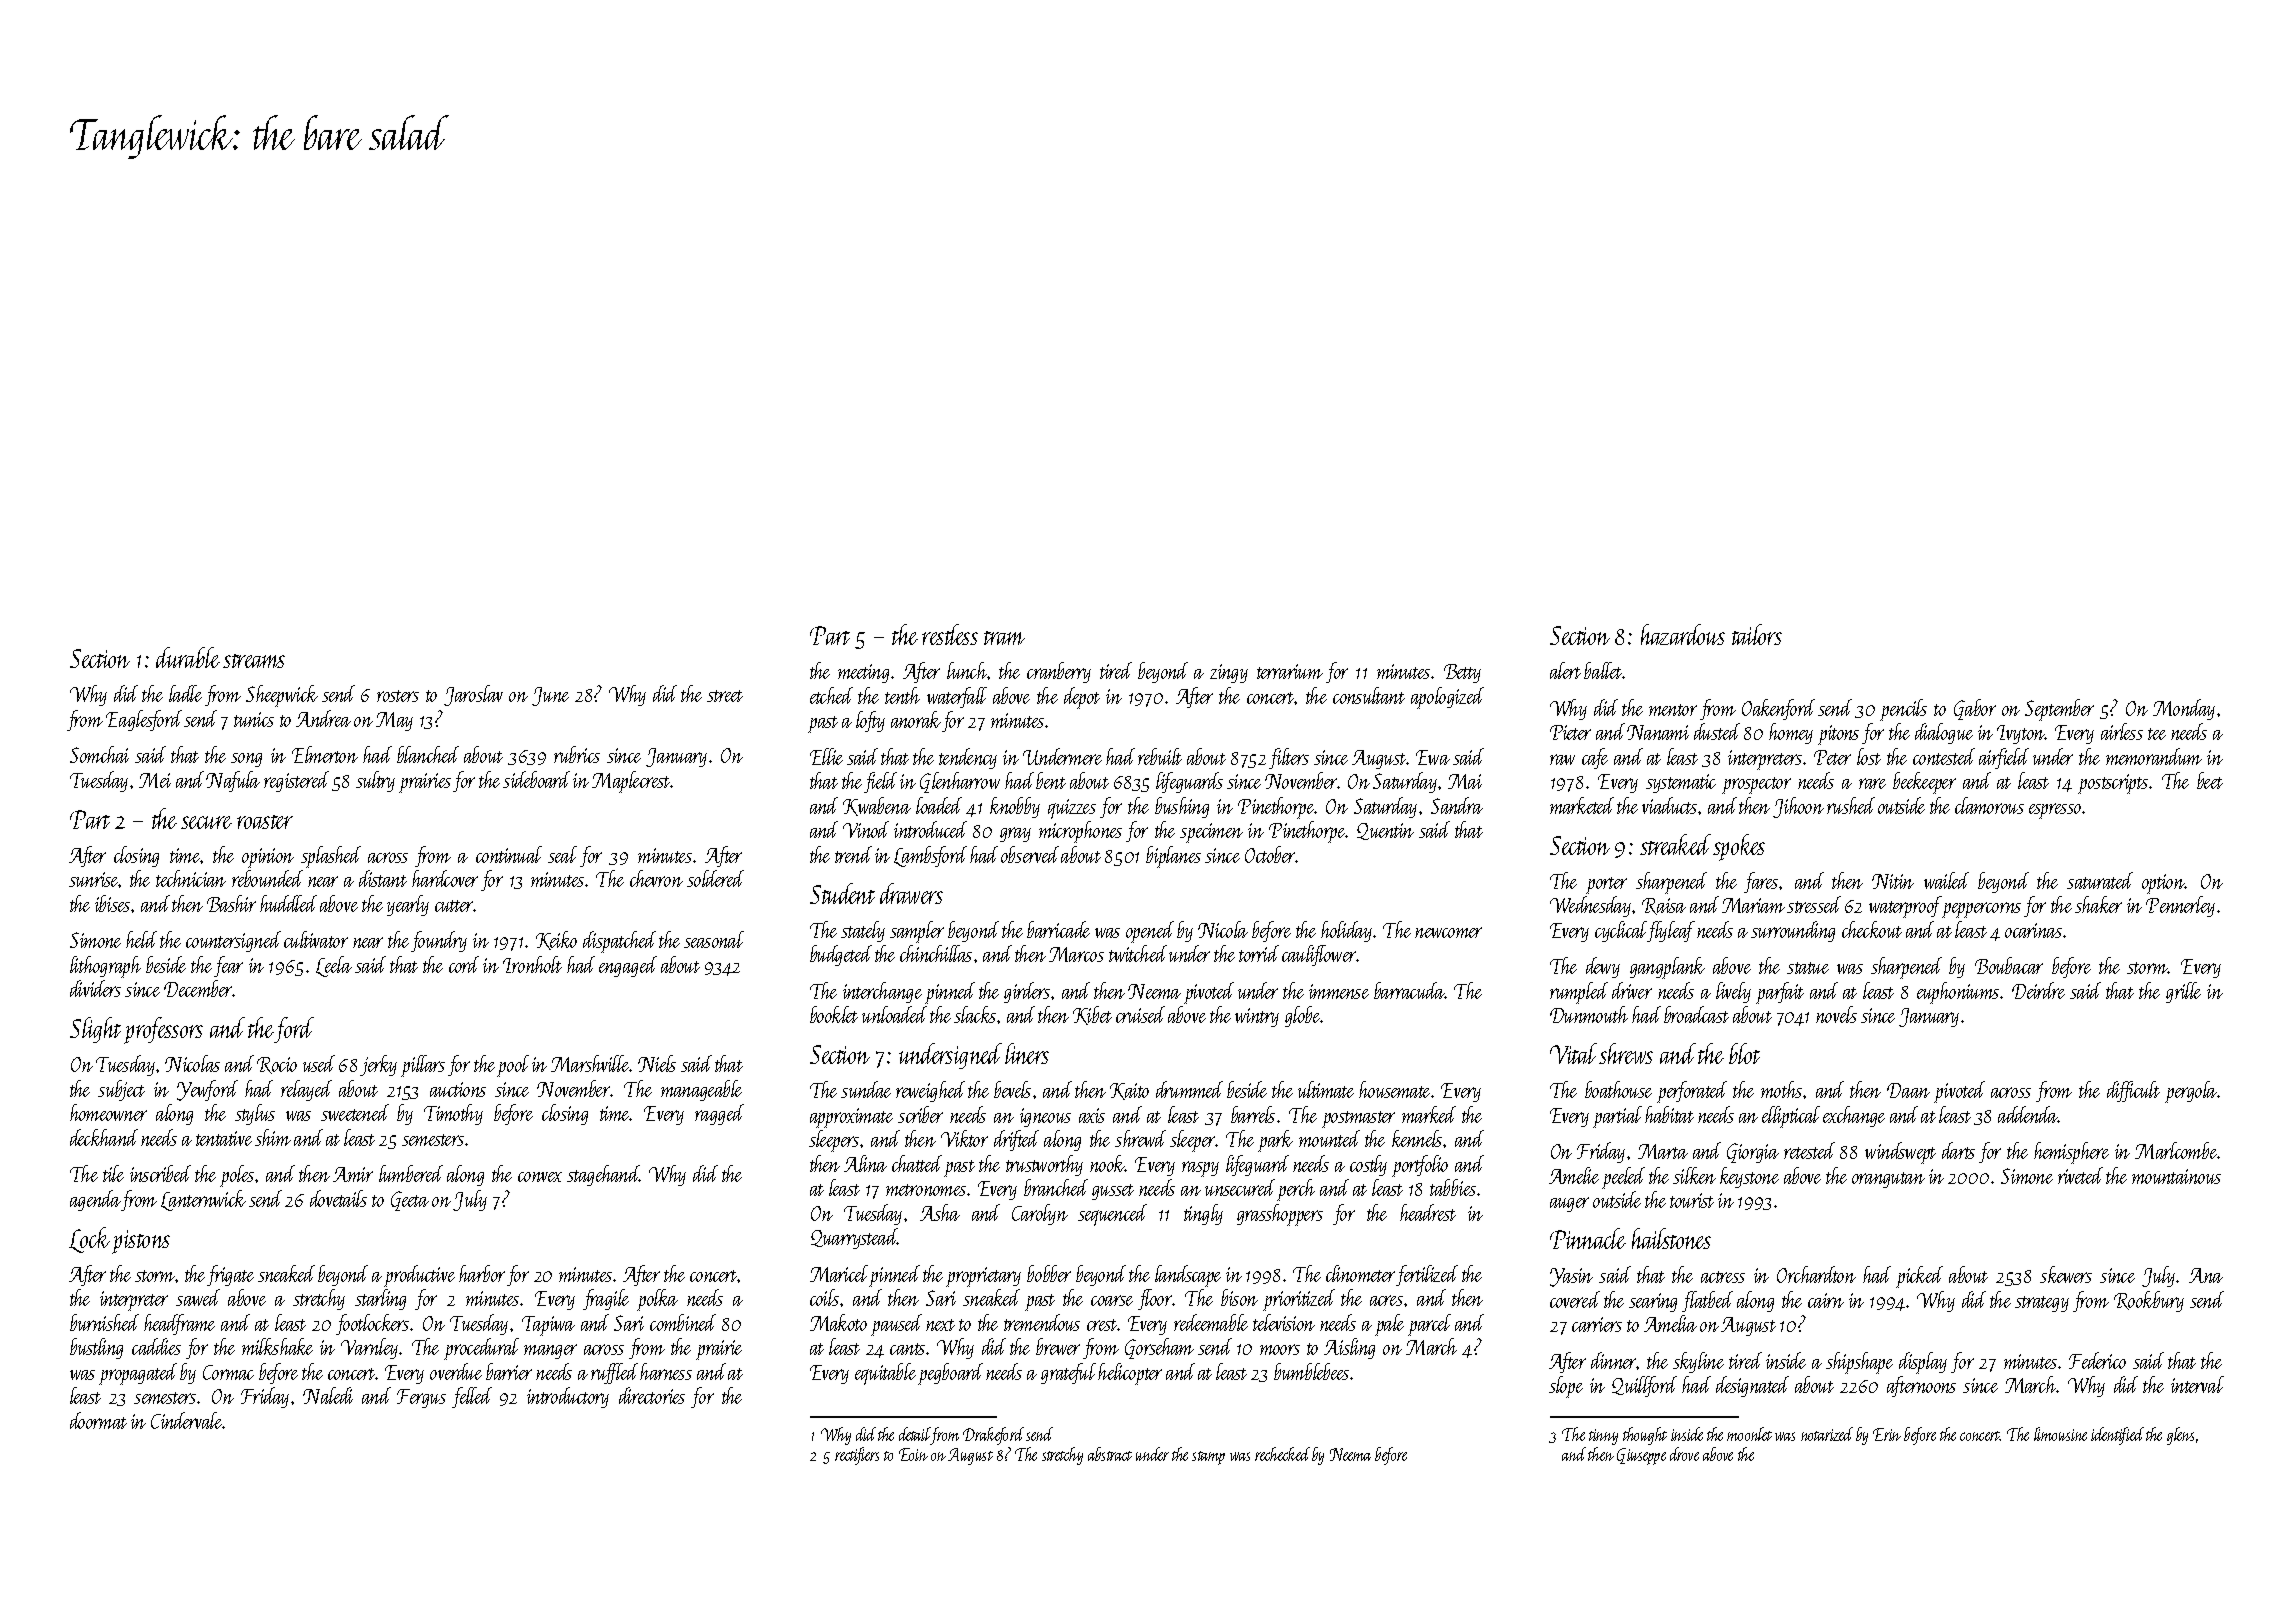 This screenshot has height=1620, width=2292. I want to click on tailors, so click(1757, 634).
